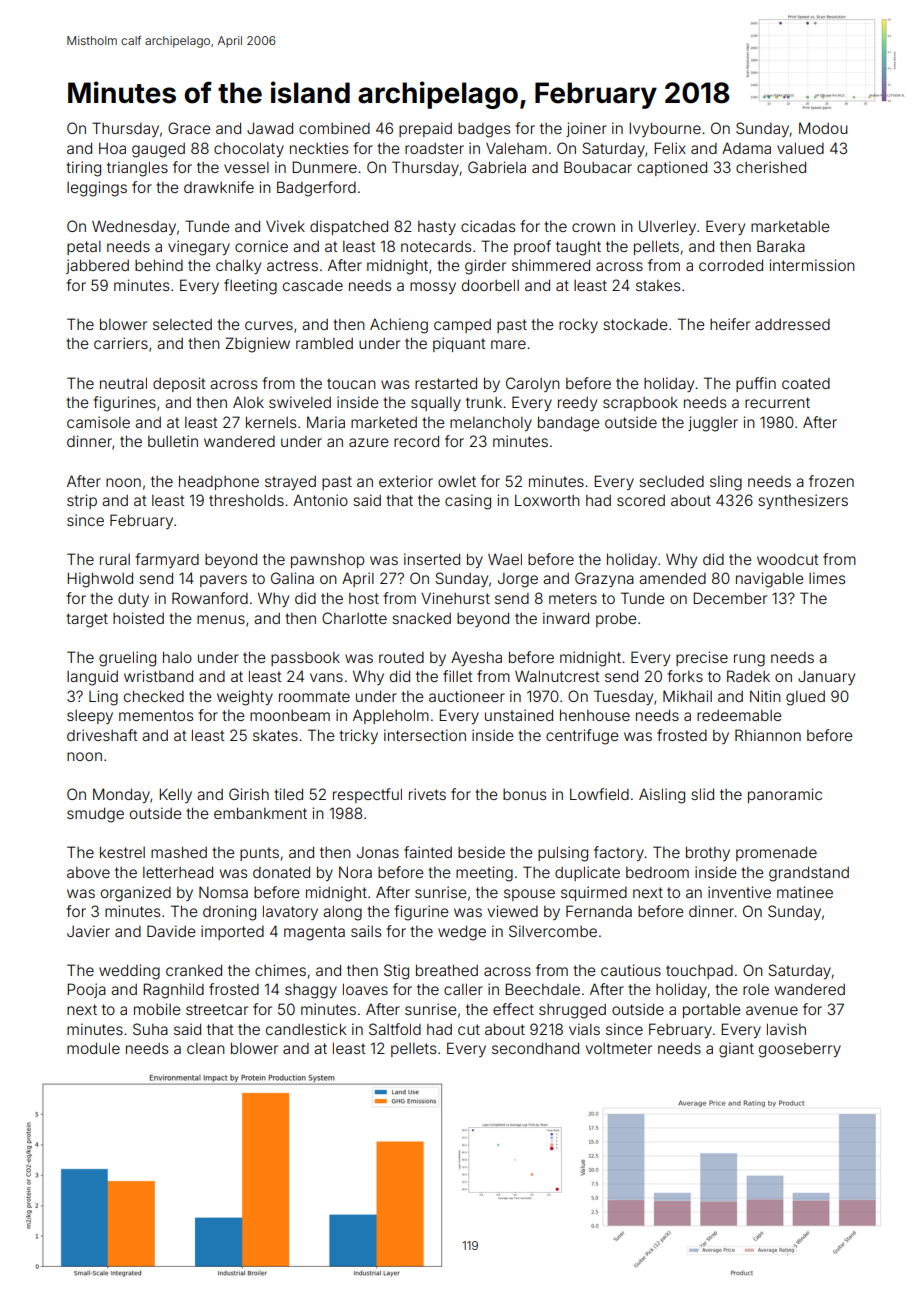 This screenshot has height=1308, width=924. Describe the element at coordinates (446, 383) in the screenshot. I see `restarted` at that location.
